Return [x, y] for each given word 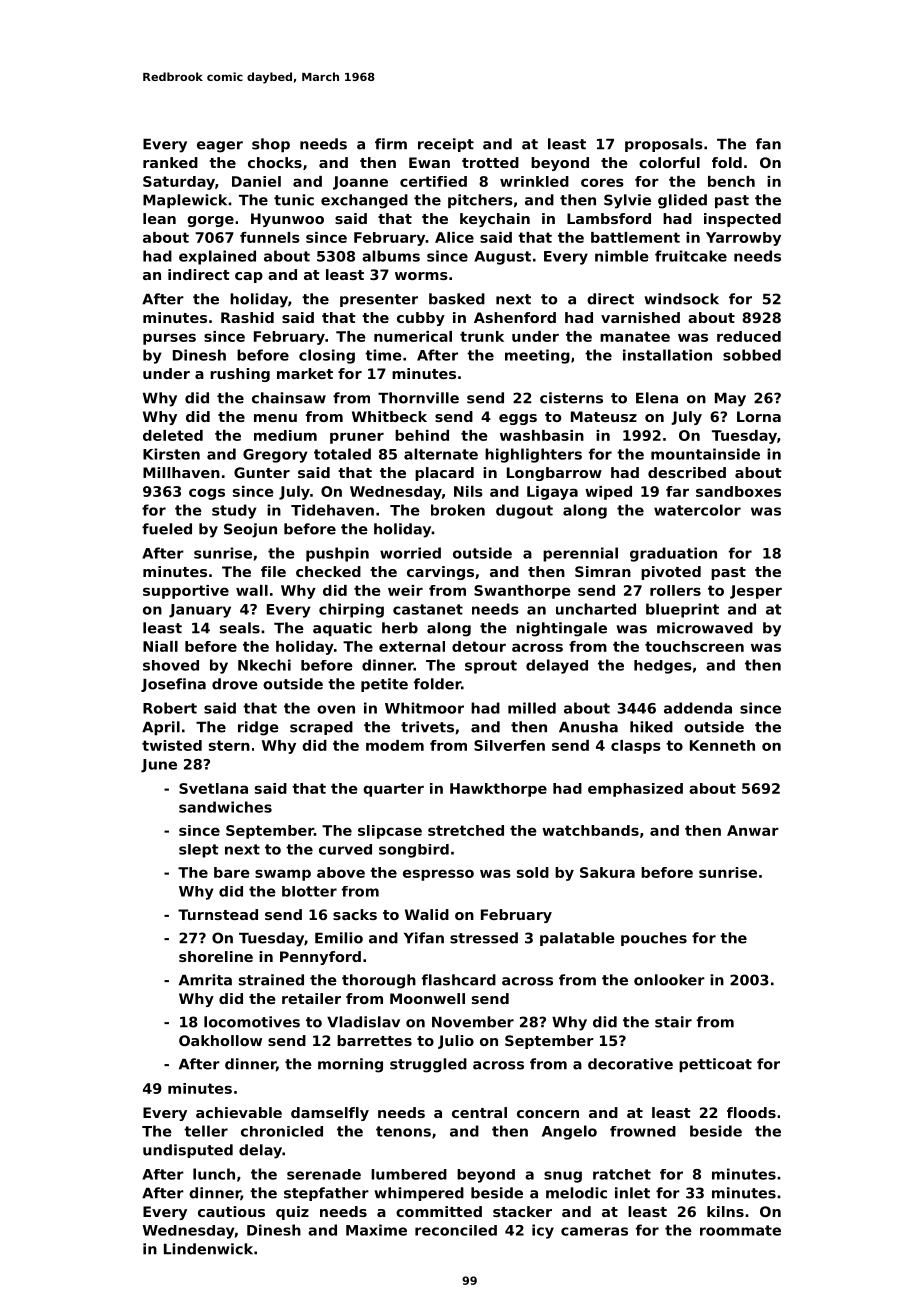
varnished [640, 317]
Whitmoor [424, 708]
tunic [294, 200]
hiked [651, 727]
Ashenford [515, 317]
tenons [403, 1131]
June [159, 766]
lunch [214, 1174]
